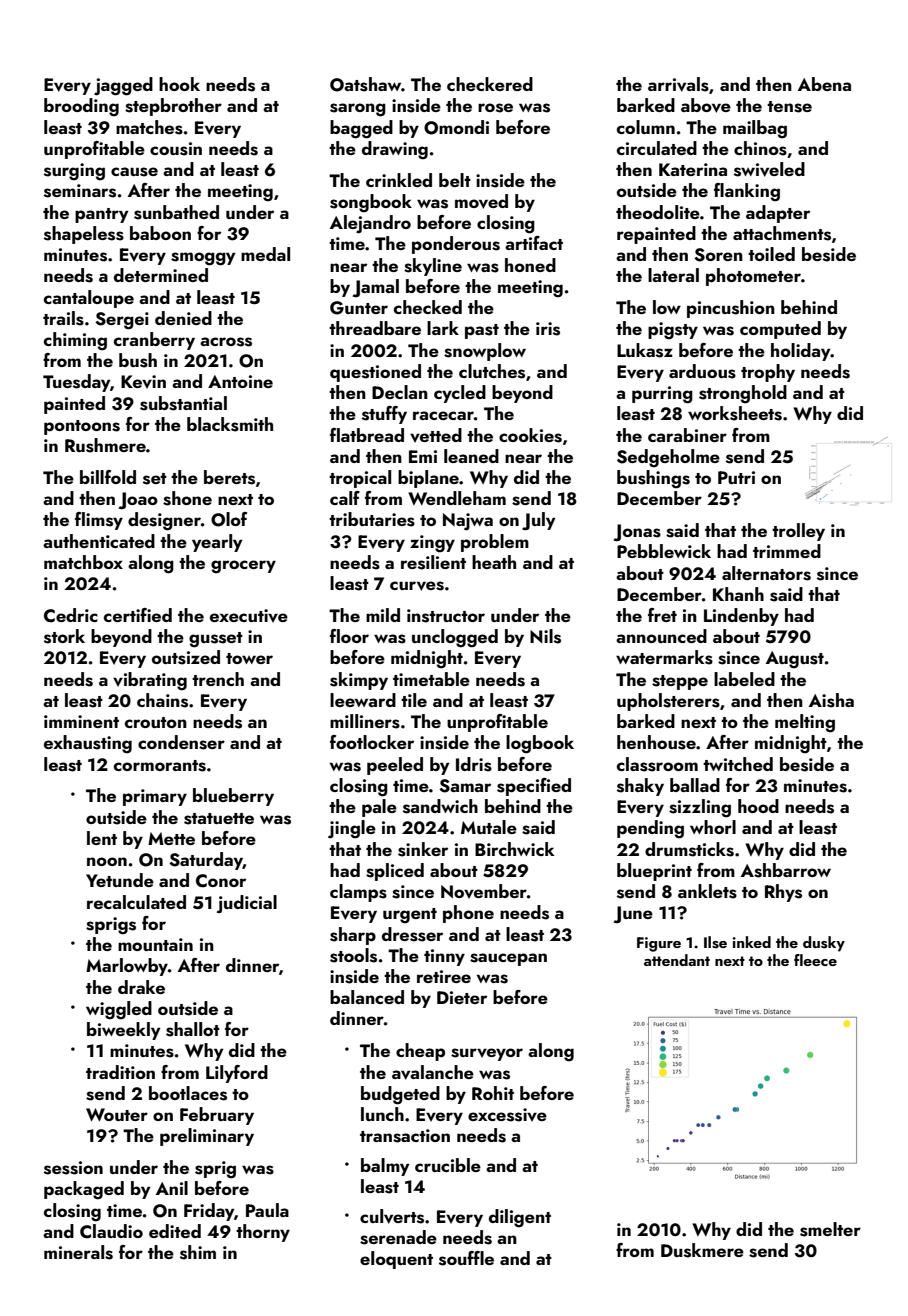 Image resolution: width=908 pixels, height=1316 pixels. I want to click on shim, so click(198, 1252).
